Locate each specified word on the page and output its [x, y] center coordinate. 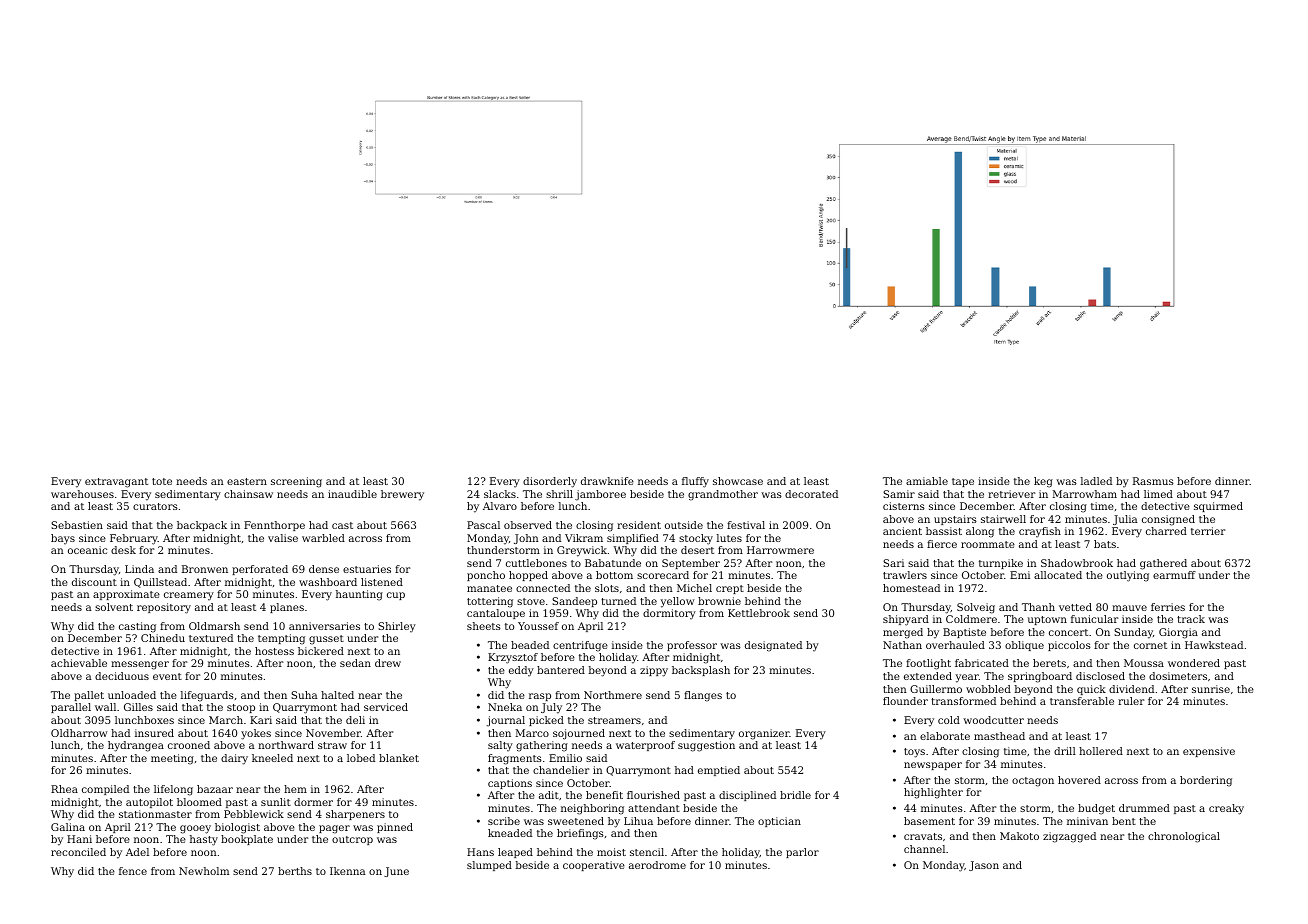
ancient [902, 531]
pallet [89, 696]
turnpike [1001, 564]
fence [133, 871]
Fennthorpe [274, 526]
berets [1049, 663]
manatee [489, 588]
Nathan [902, 645]
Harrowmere [780, 550]
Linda [139, 569]
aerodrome [657, 865]
